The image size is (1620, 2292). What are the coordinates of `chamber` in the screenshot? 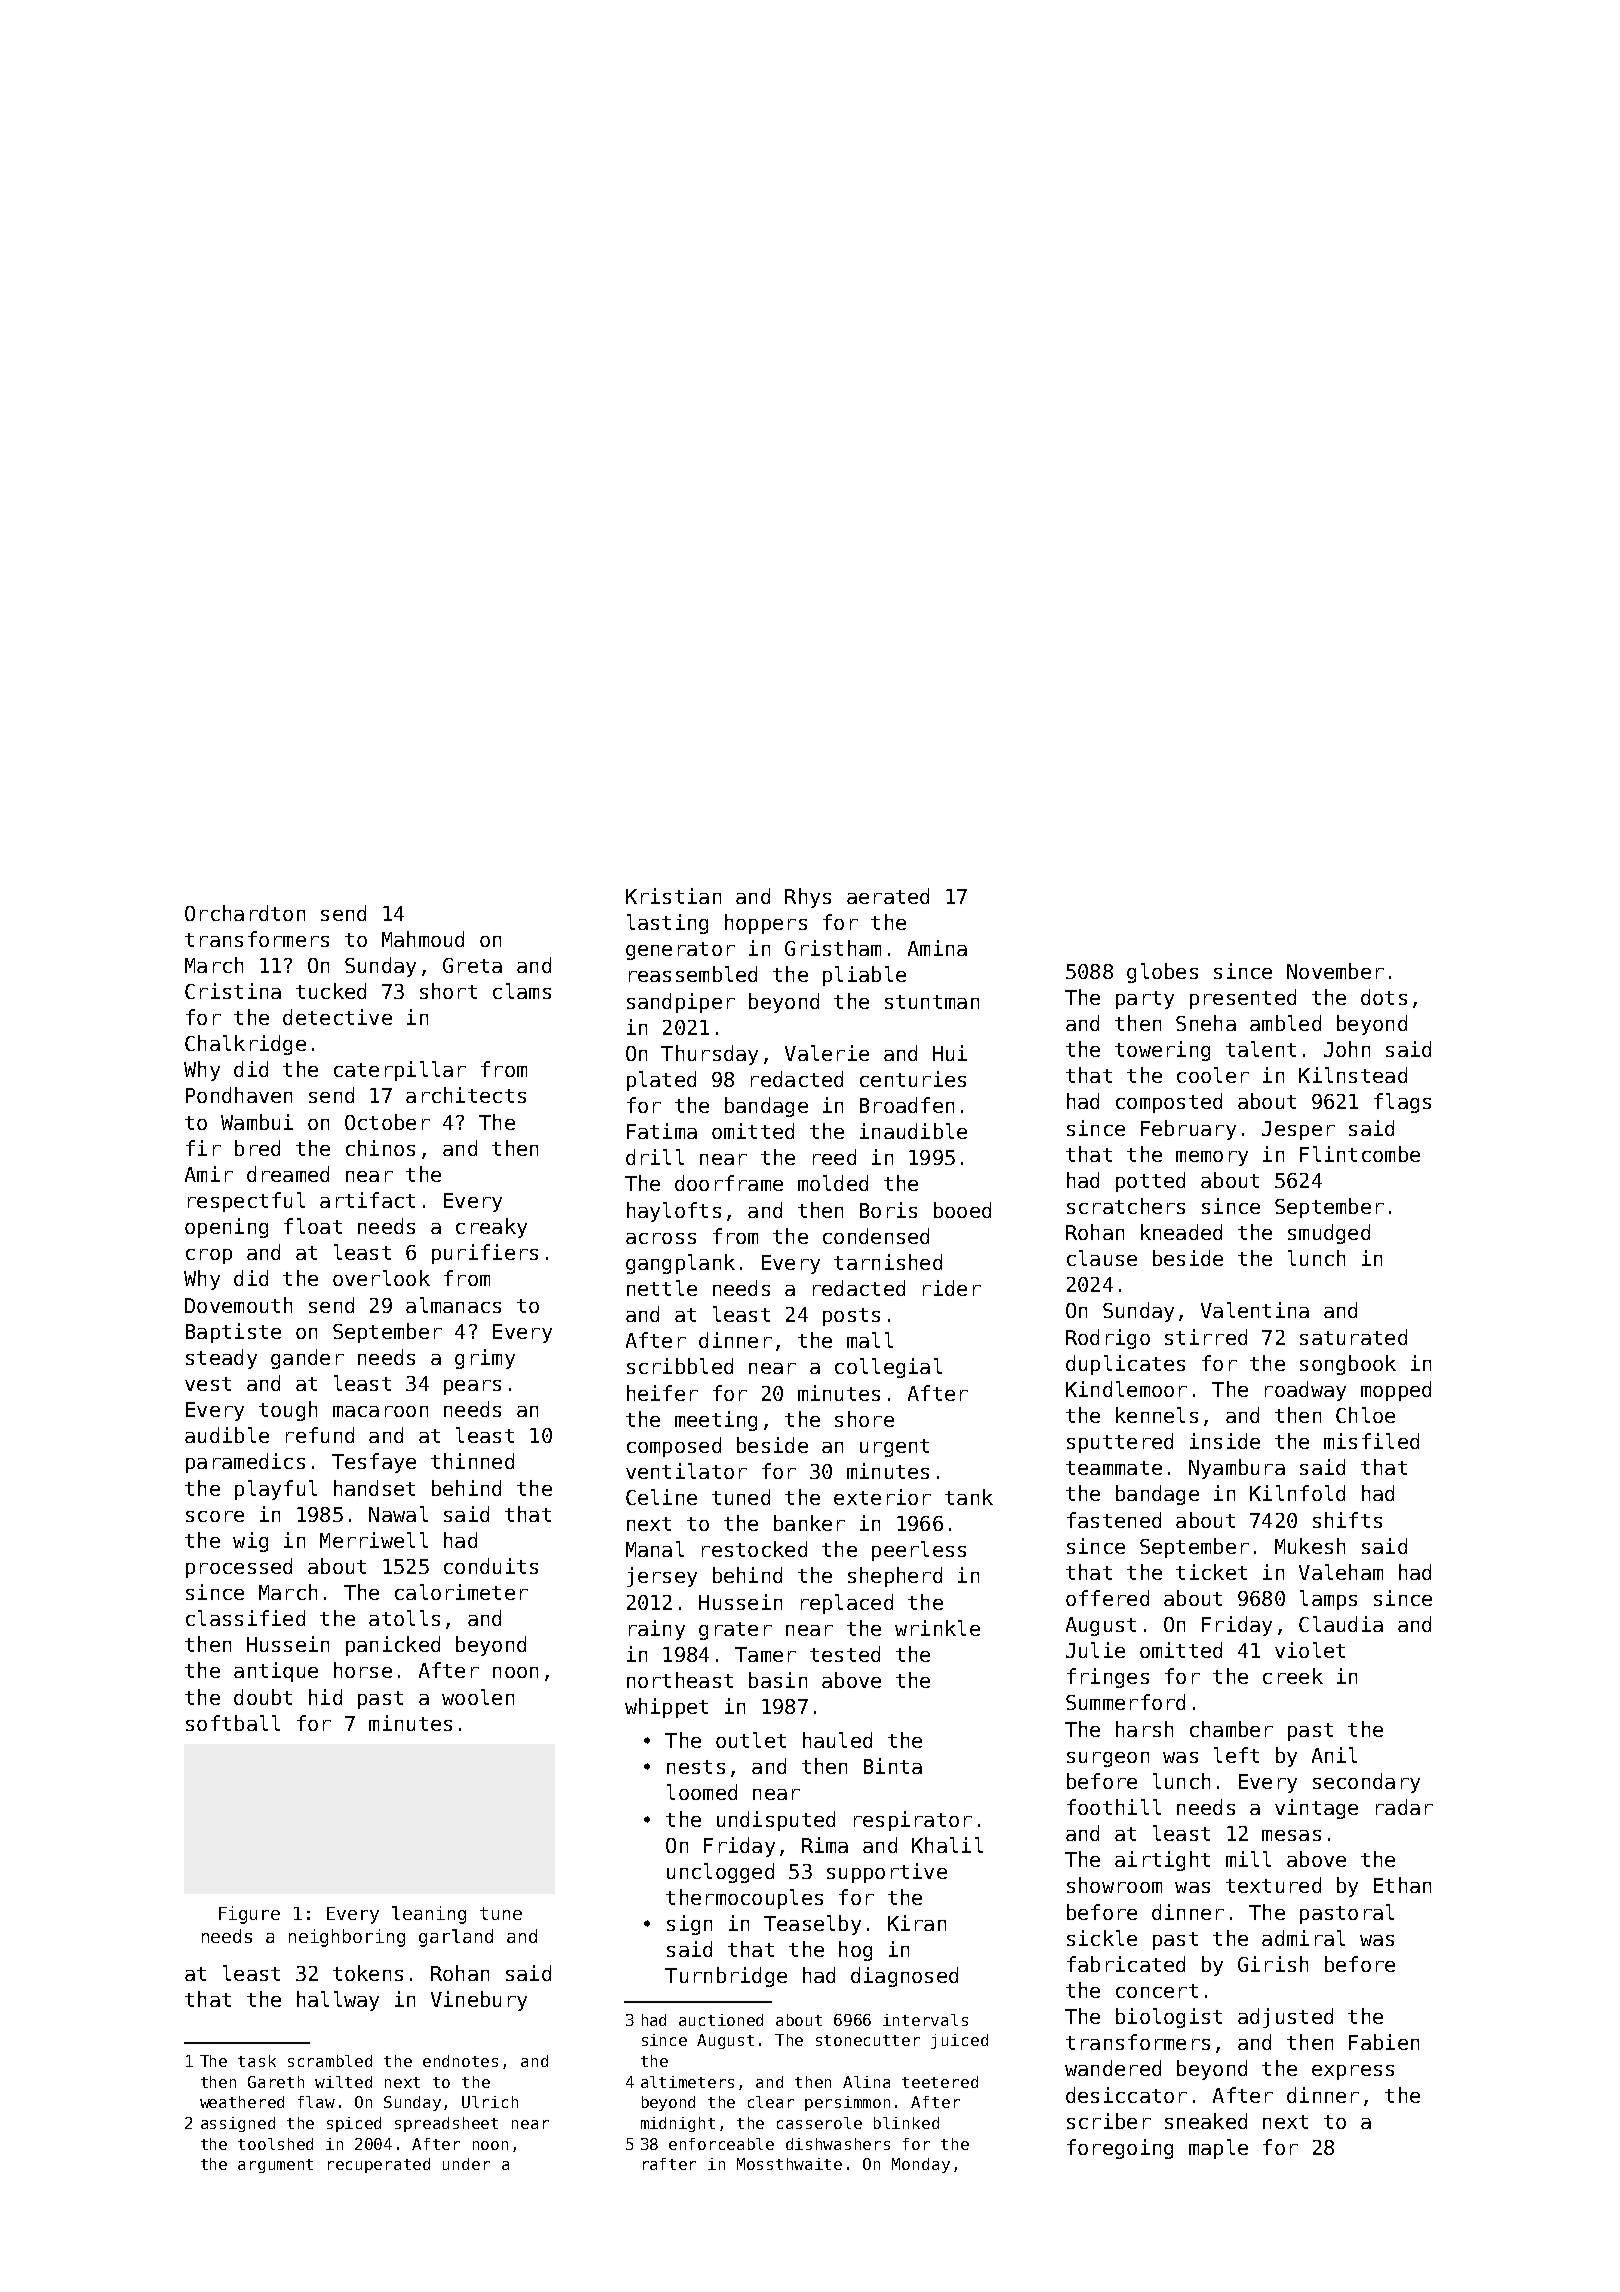 It's located at (1231, 1729).
